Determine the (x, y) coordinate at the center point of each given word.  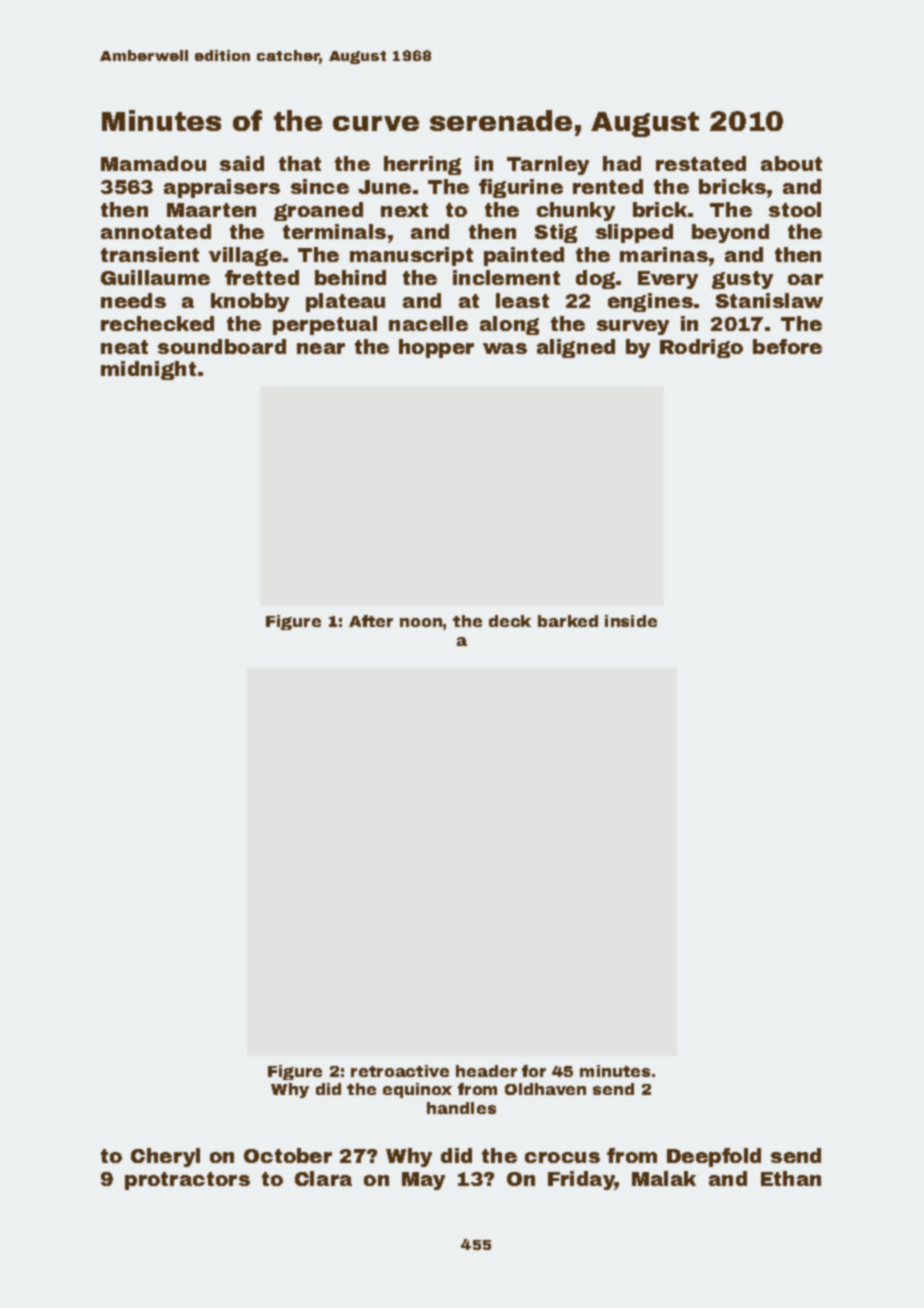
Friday (581, 1180)
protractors (187, 1181)
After (371, 621)
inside (631, 621)
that (300, 163)
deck (510, 621)
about (791, 163)
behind (350, 277)
